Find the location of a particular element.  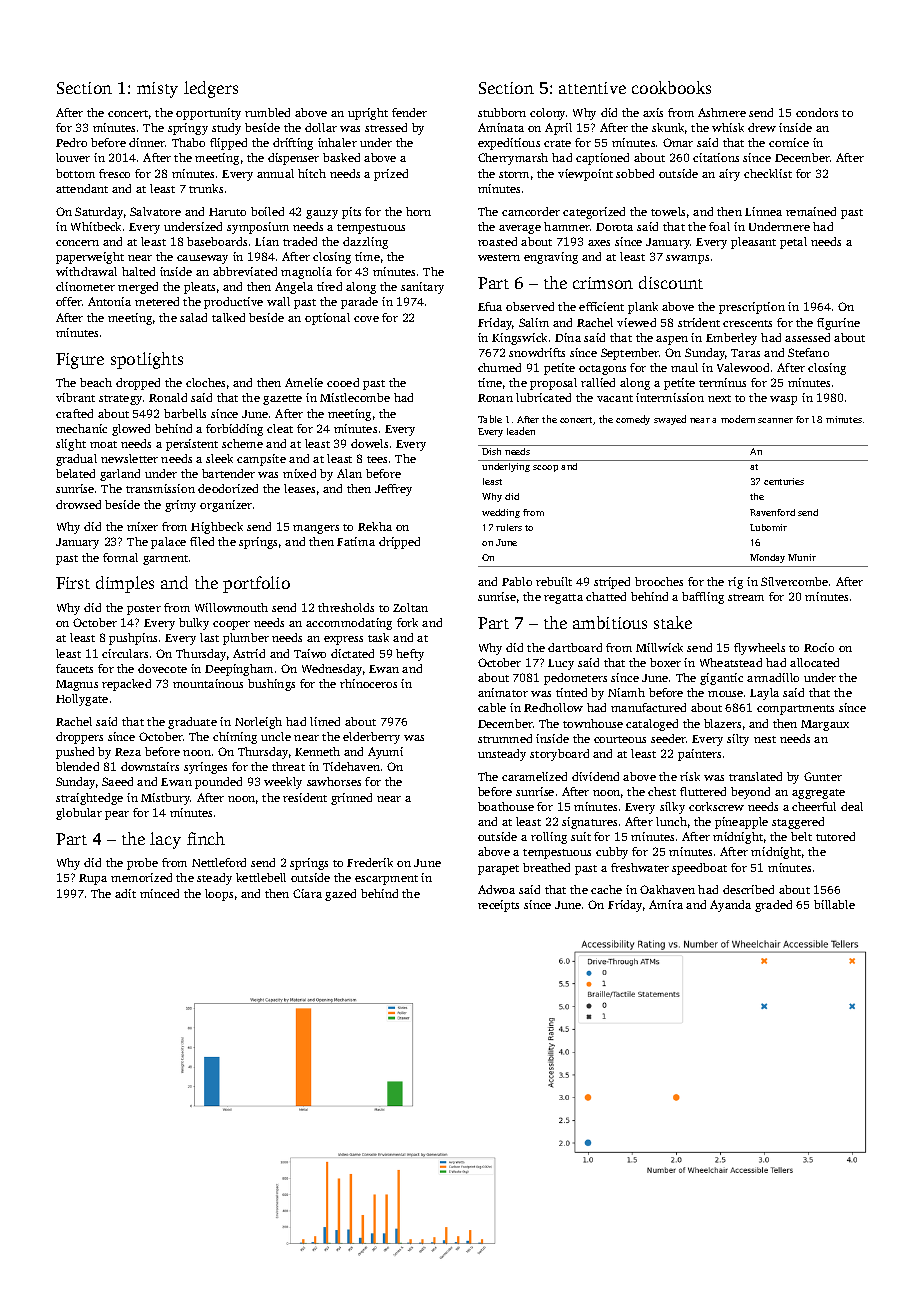

cooper is located at coordinates (231, 625).
